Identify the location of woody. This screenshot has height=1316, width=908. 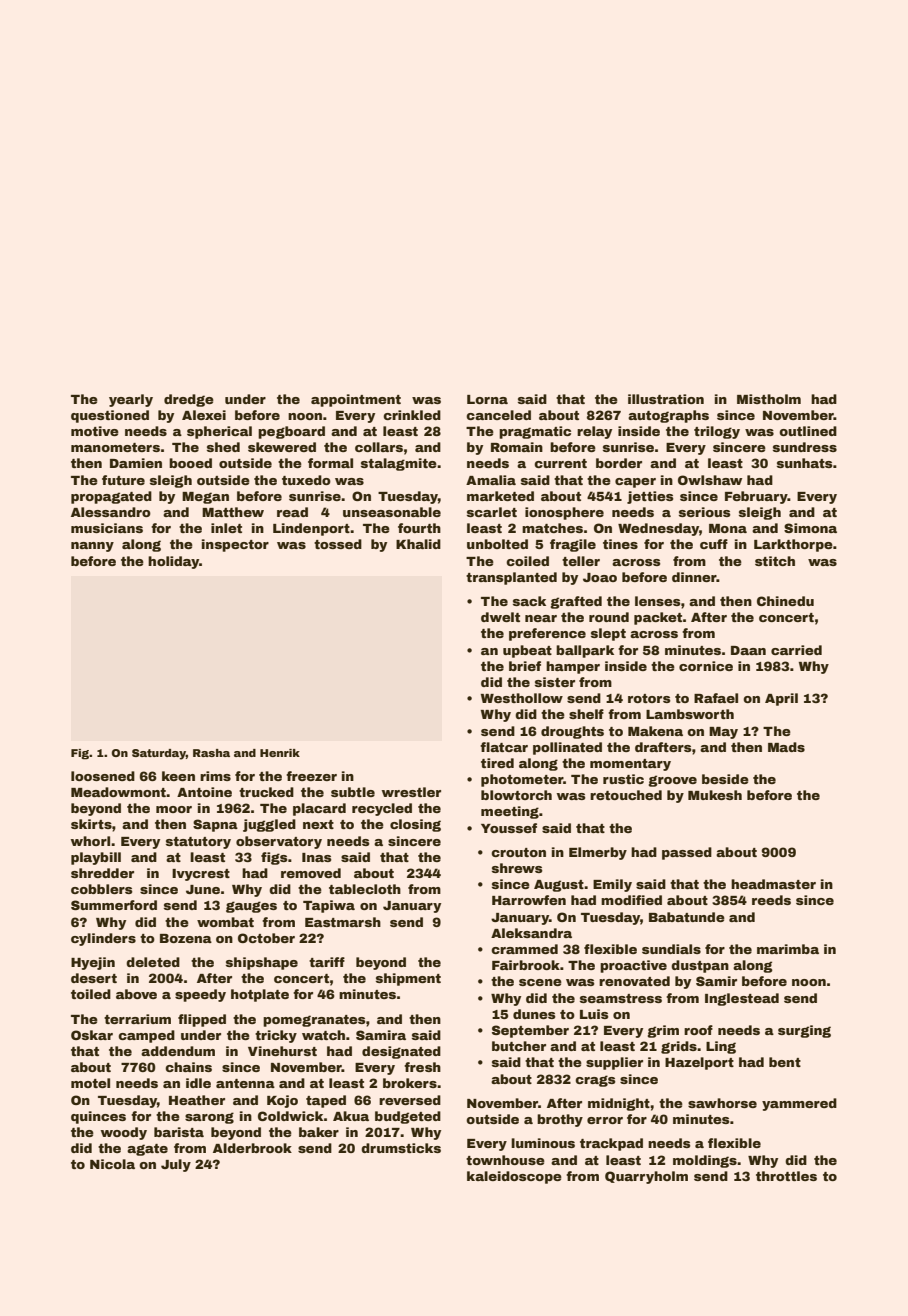
(124, 1133).
